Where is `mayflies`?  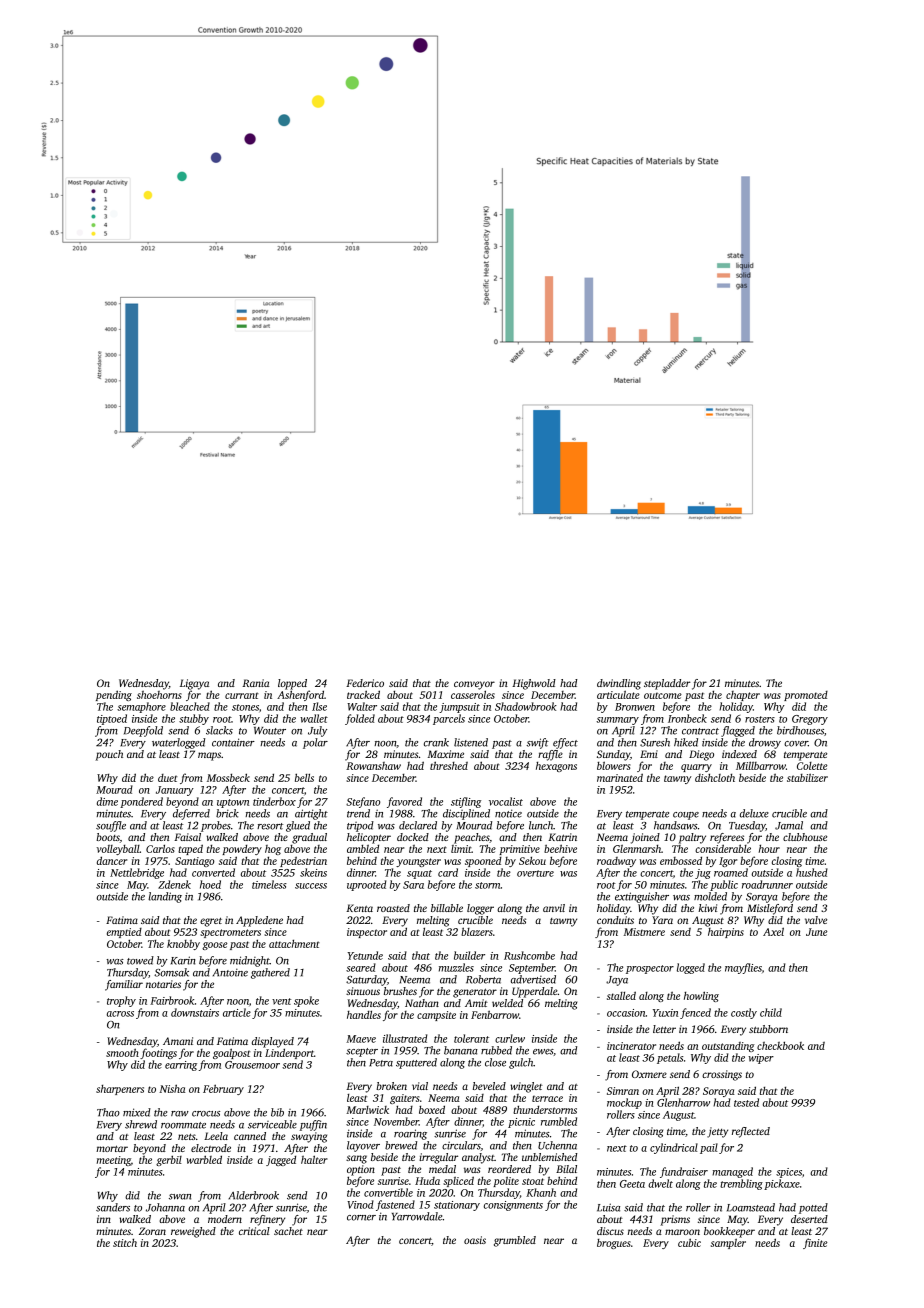
mayflies is located at coordinates (743, 968).
